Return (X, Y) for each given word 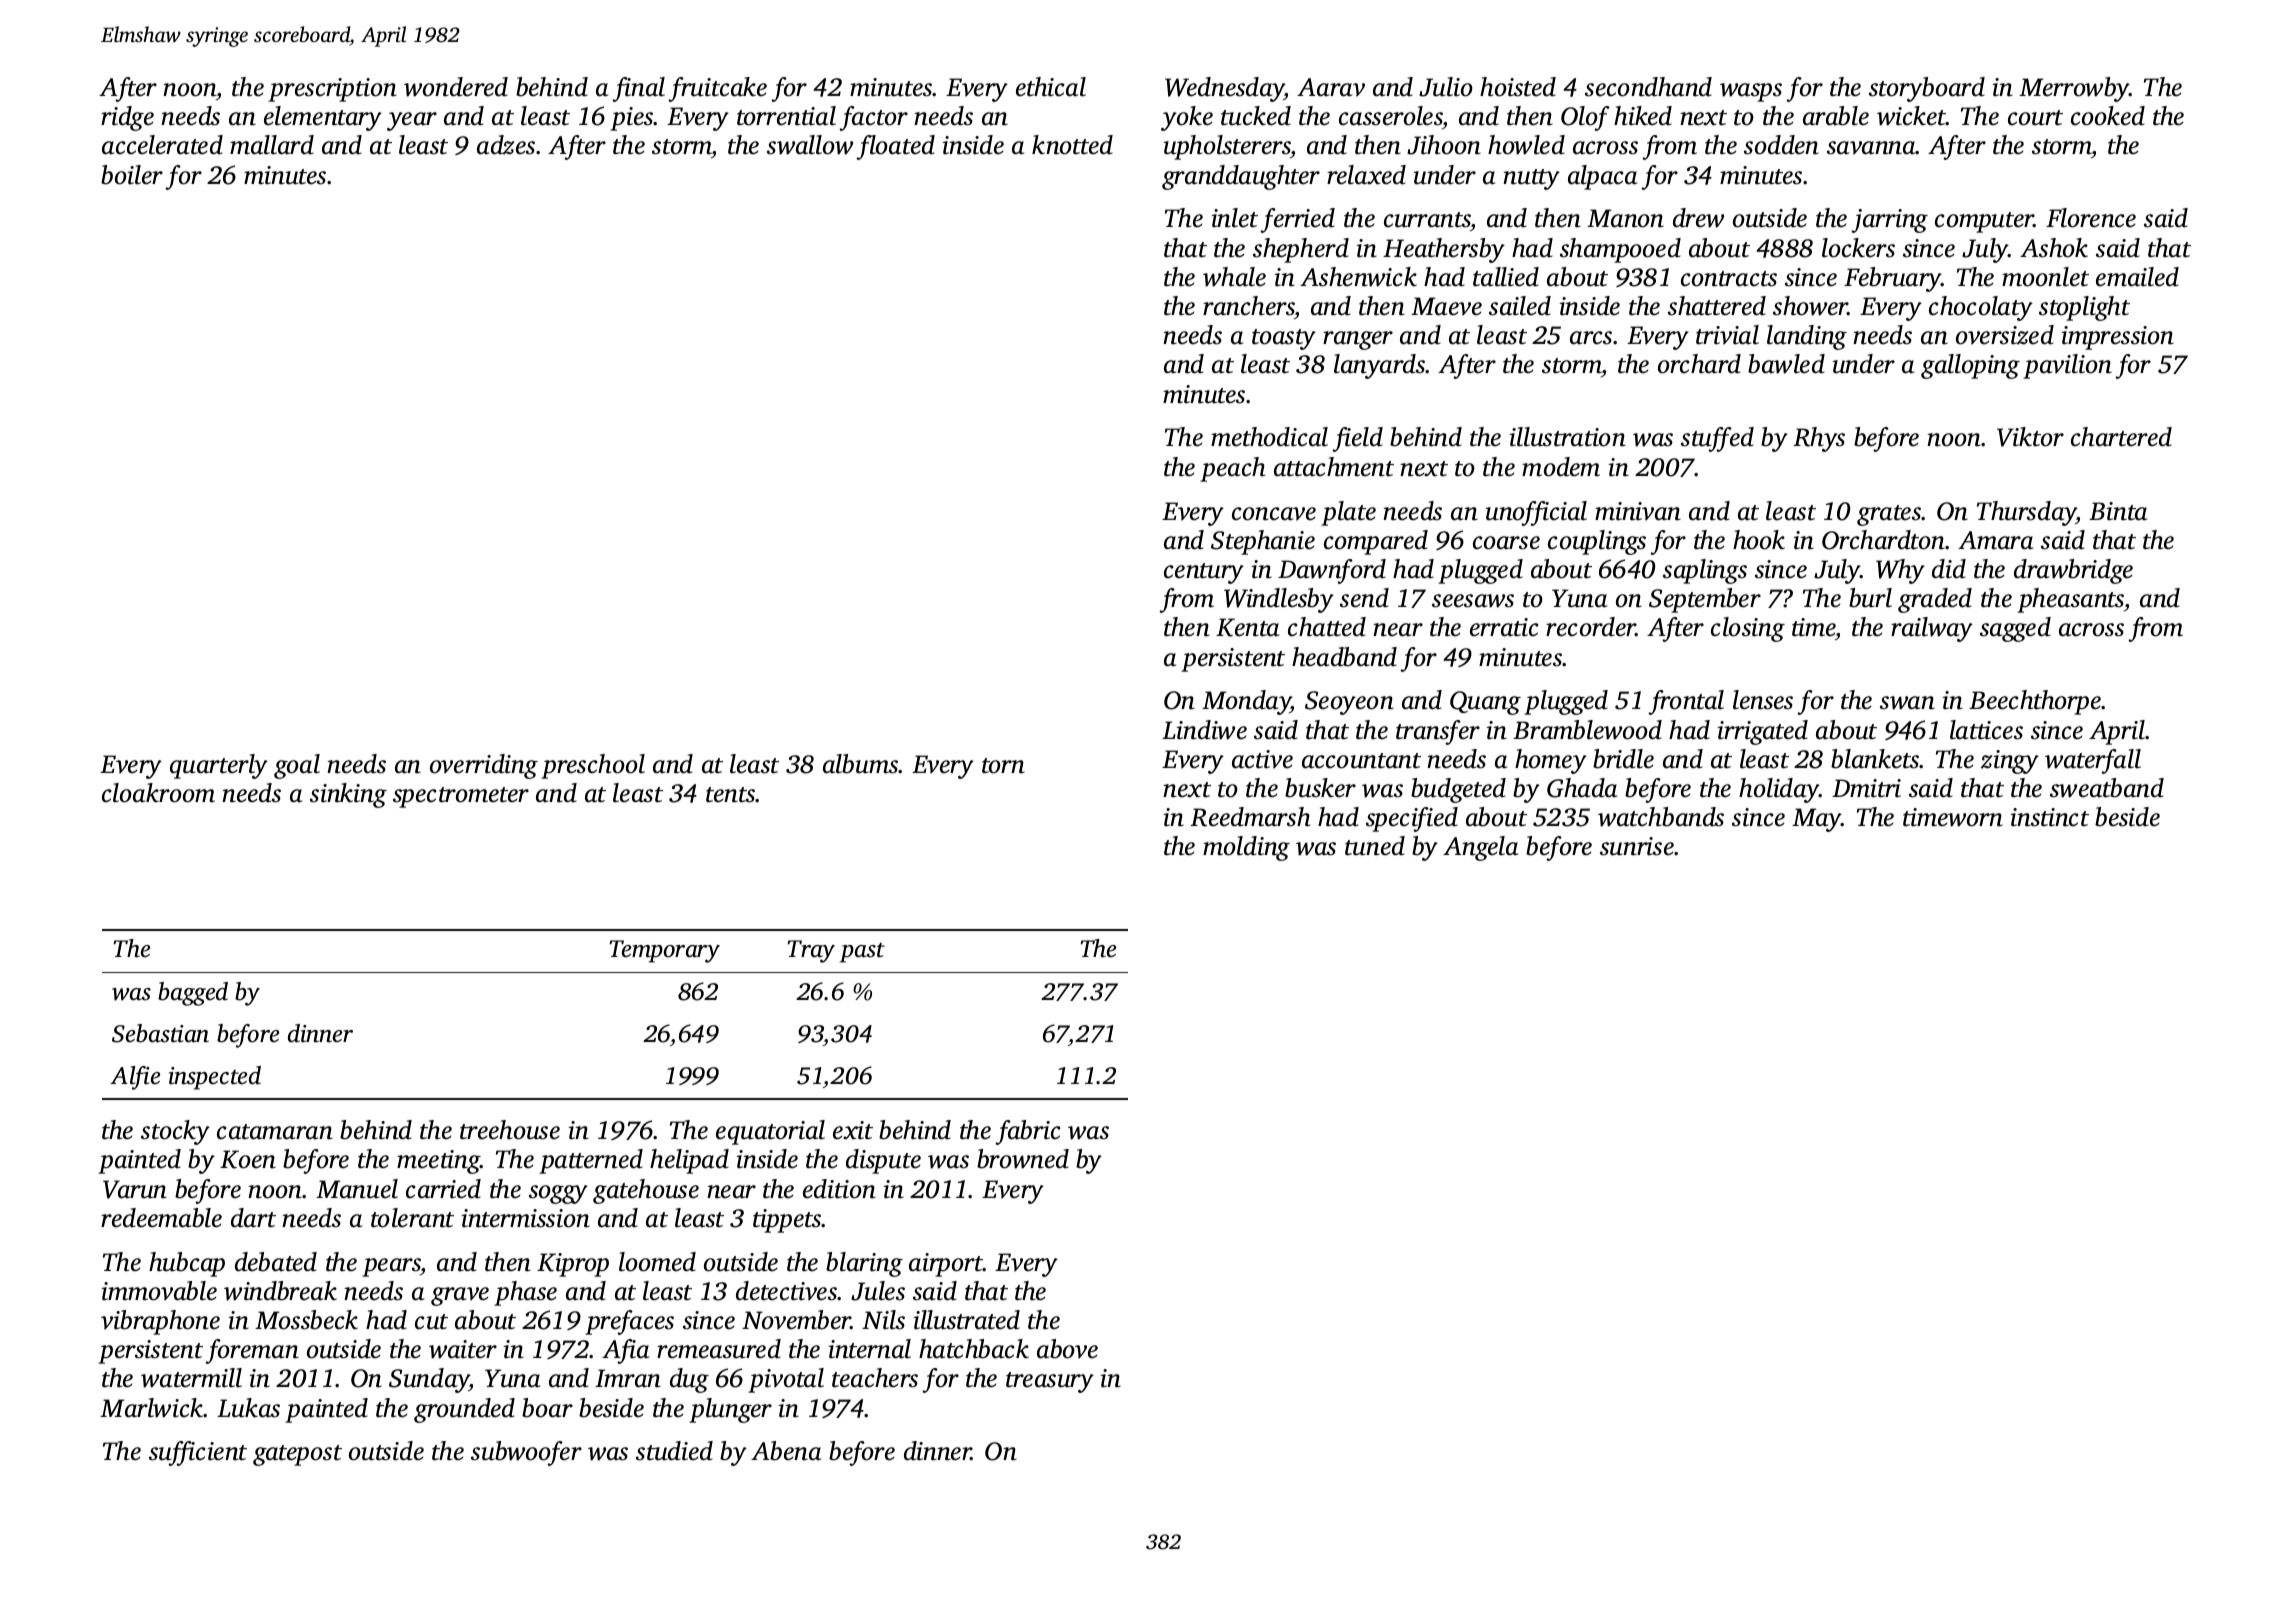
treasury (1050, 1382)
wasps (1751, 92)
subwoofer (526, 1453)
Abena (786, 1451)
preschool (593, 766)
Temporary (665, 951)
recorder (1591, 627)
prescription (332, 90)
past (862, 953)
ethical (1051, 87)
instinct (2049, 817)
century (1204, 573)
